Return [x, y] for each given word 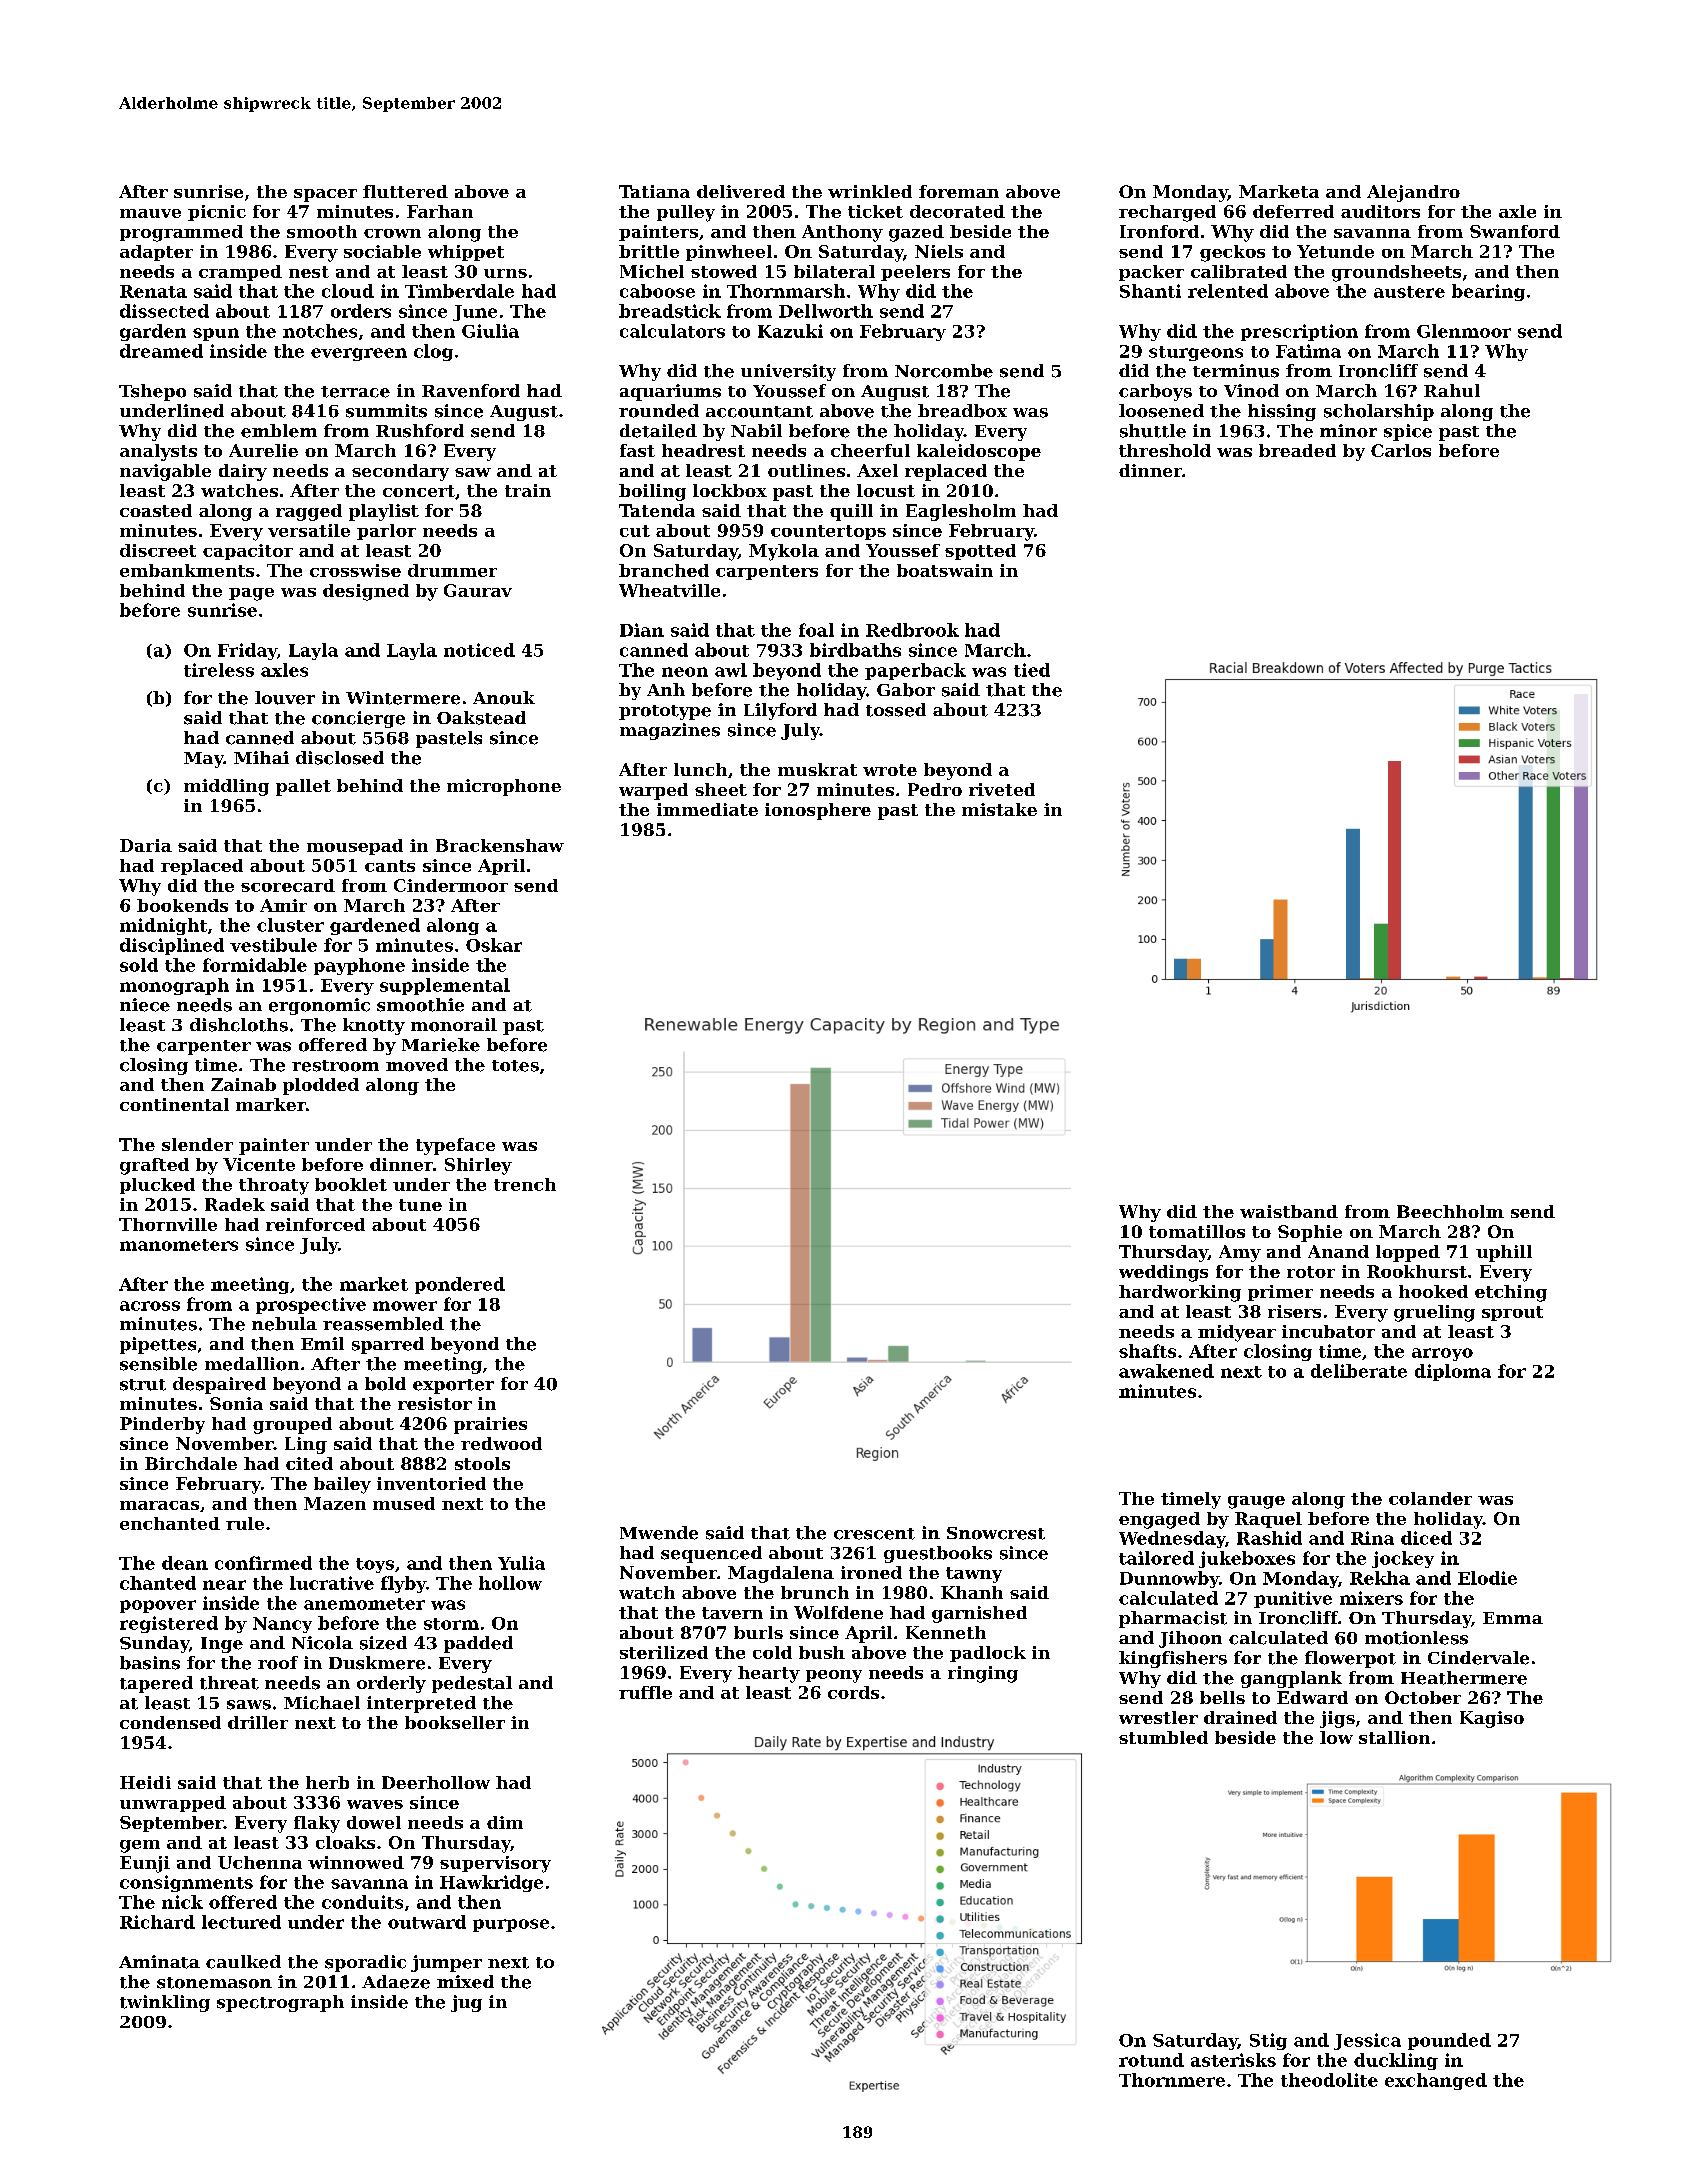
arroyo [1442, 1354]
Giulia [490, 331]
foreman [959, 191]
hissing [1282, 412]
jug [466, 2003]
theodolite [1329, 2080]
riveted [1002, 789]
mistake [999, 809]
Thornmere [1172, 2080]
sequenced [711, 1554]
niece [145, 1005]
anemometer [364, 1604]
